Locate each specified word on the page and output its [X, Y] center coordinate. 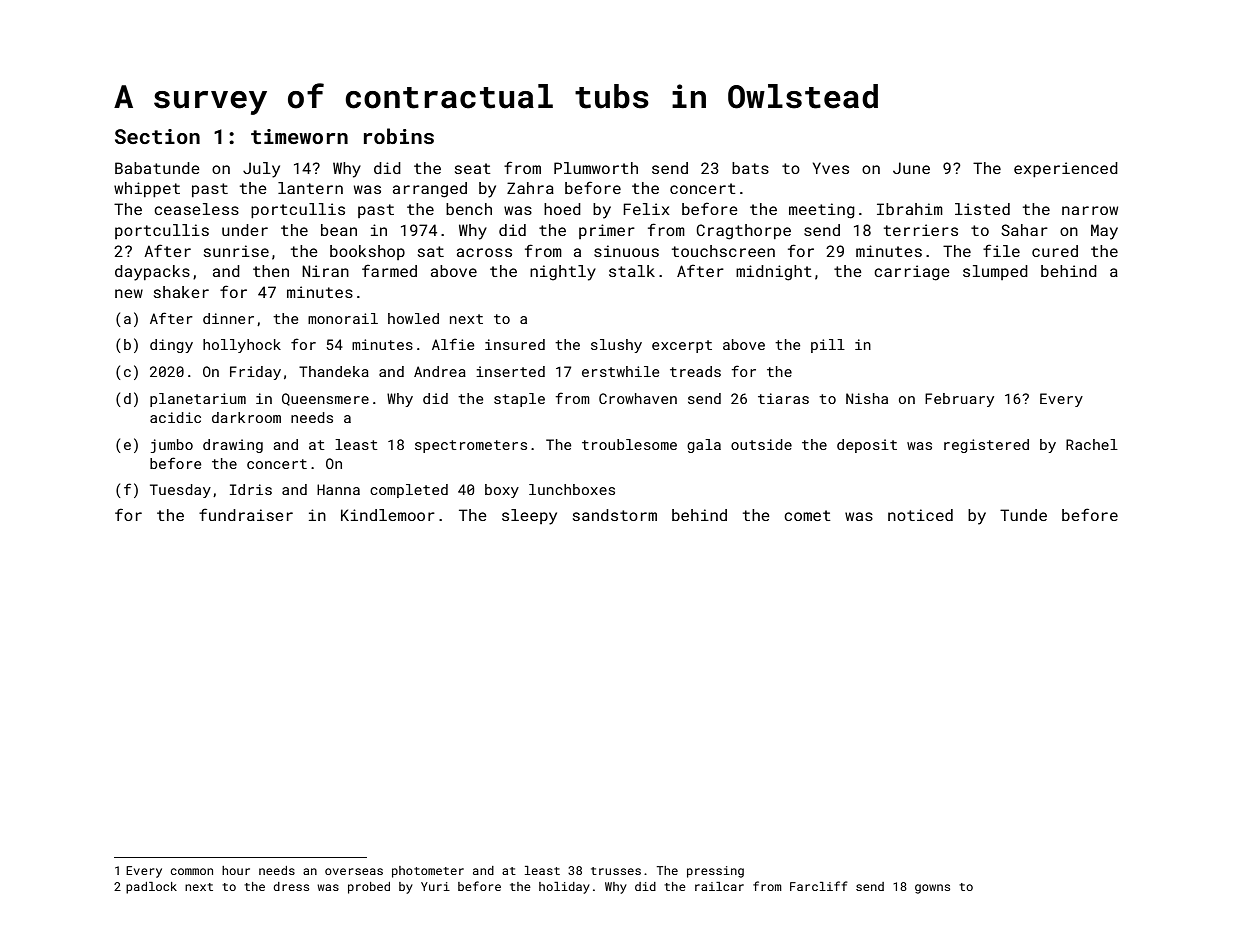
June [911, 168]
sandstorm [615, 515]
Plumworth [596, 168]
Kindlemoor [388, 515]
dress [291, 886]
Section [157, 136]
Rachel [1092, 444]
